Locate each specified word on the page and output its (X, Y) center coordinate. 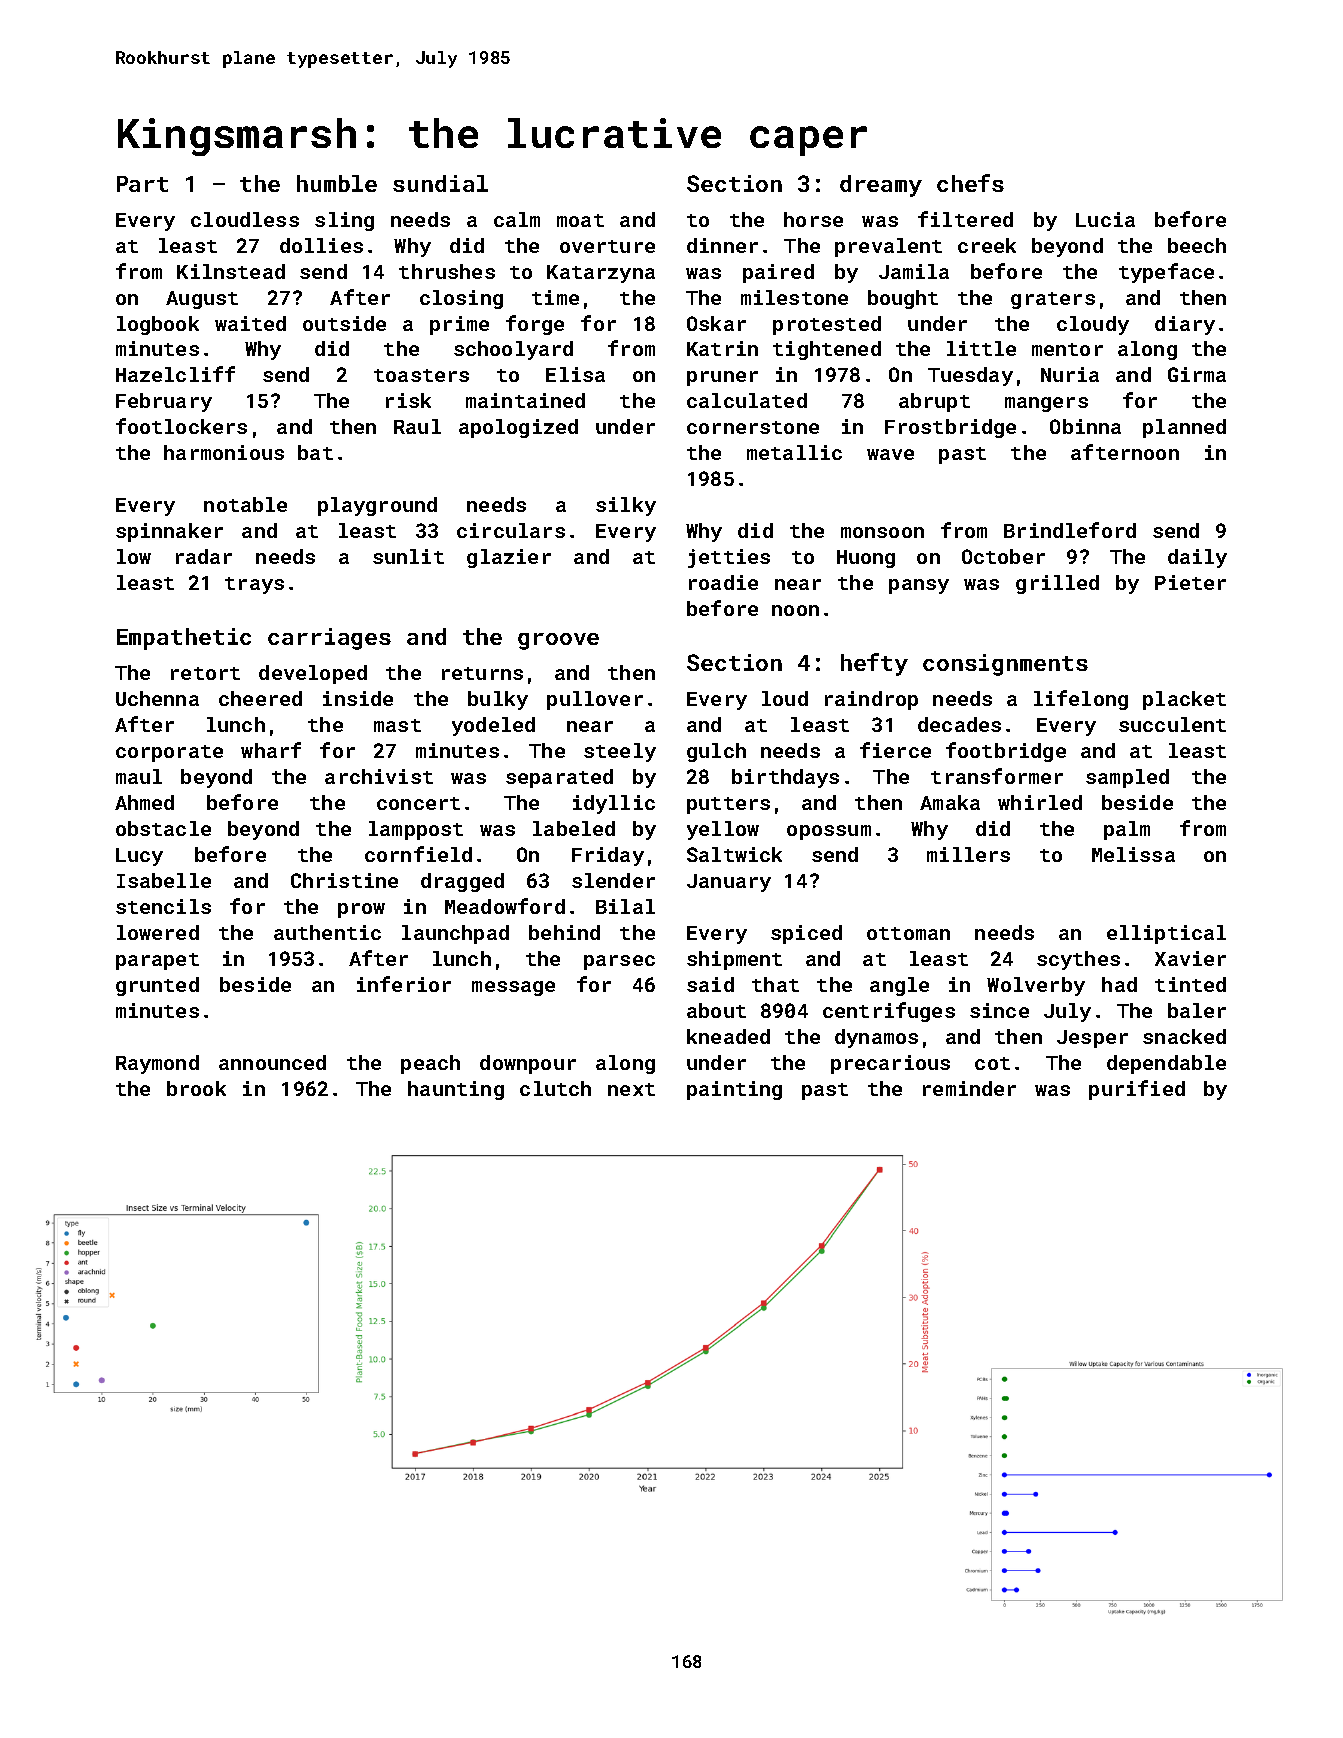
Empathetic (184, 639)
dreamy (881, 186)
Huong (866, 559)
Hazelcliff (175, 374)
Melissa (1133, 854)
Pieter (1190, 582)
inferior (404, 984)
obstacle (163, 828)
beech (1197, 245)
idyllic (614, 804)
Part (142, 184)
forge (535, 325)
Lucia (1105, 219)
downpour (528, 1064)
